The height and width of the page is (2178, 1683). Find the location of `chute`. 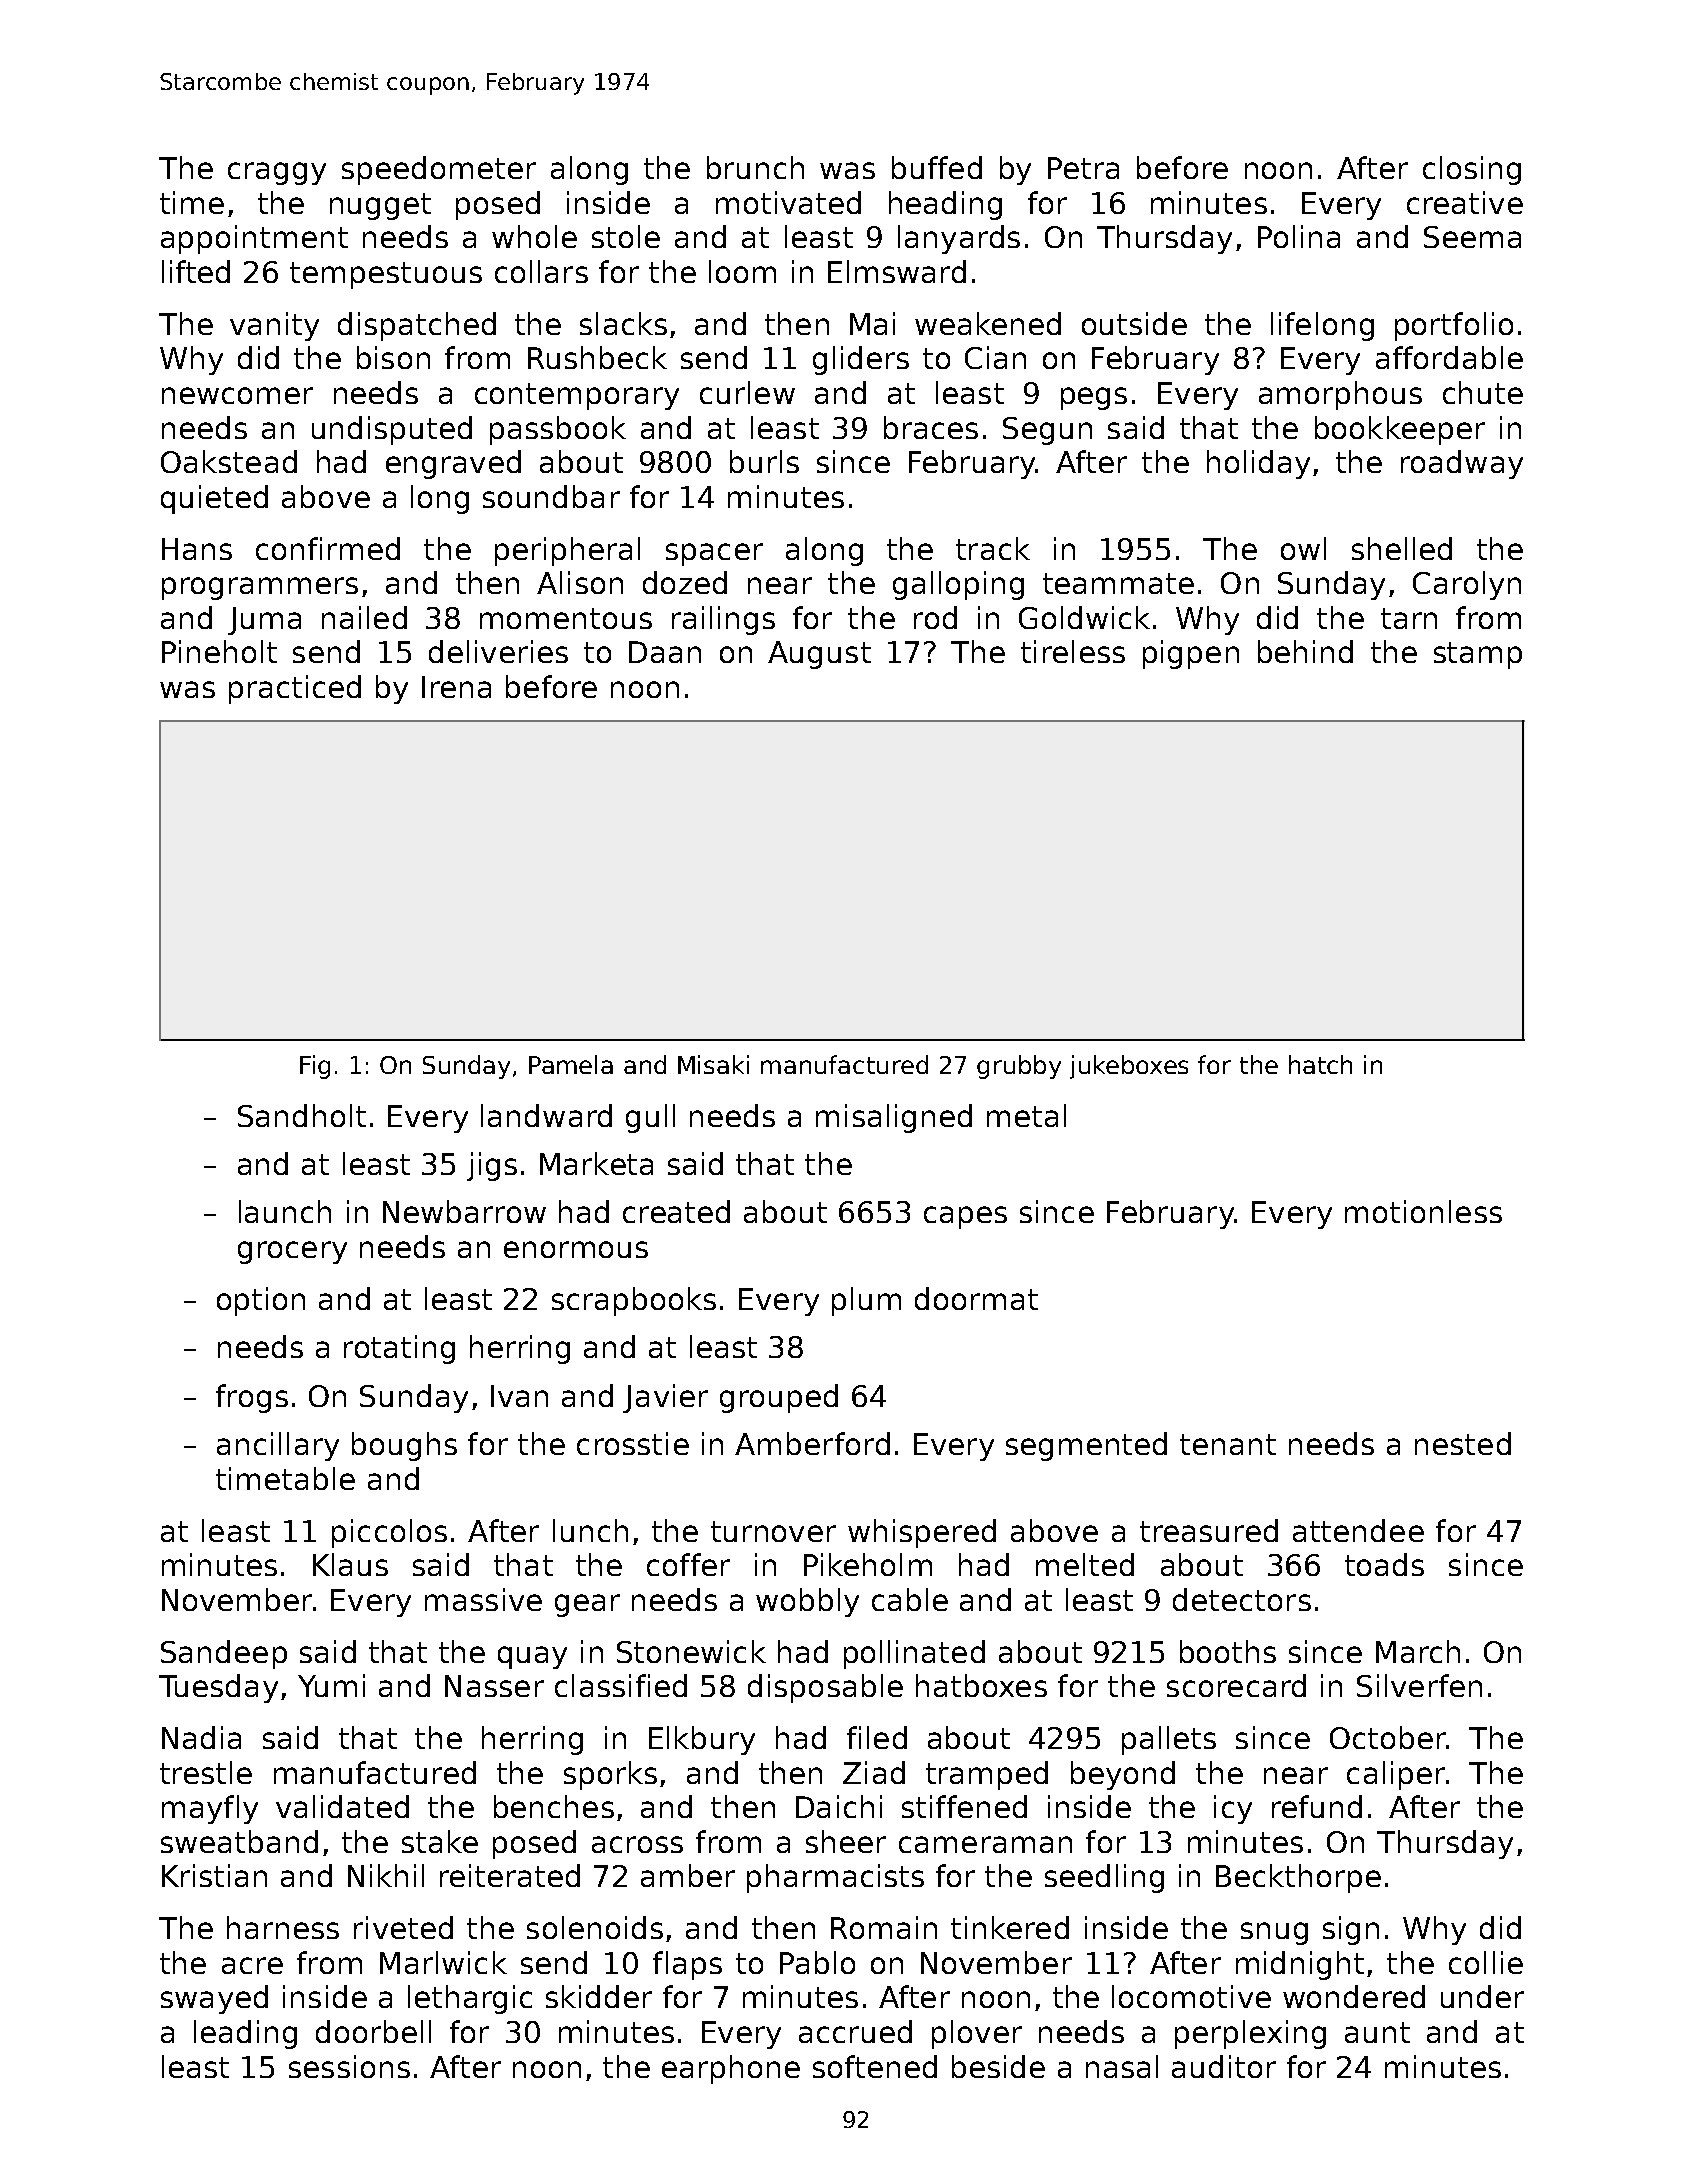

chute is located at coordinates (1483, 392).
